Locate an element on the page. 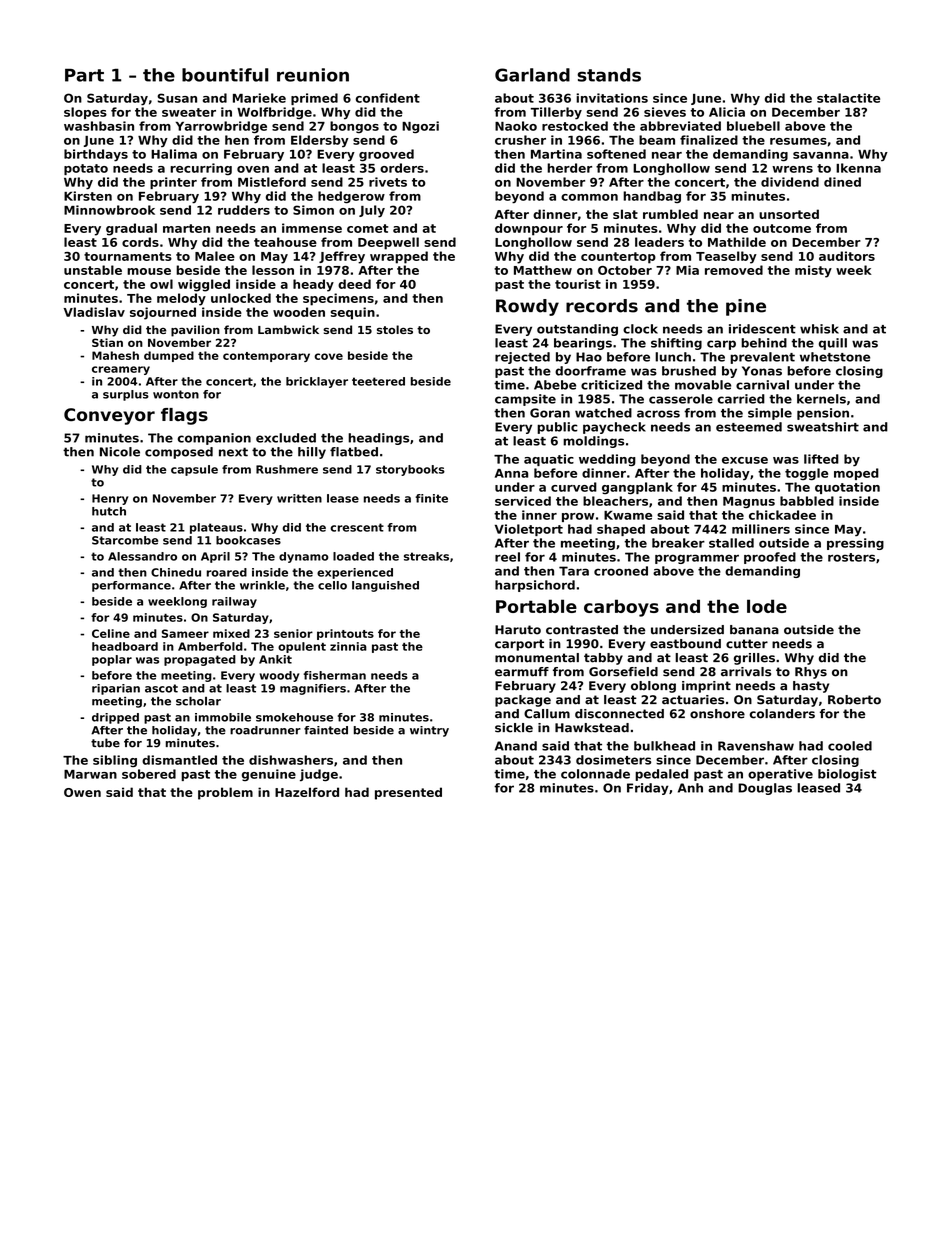  Hazelford is located at coordinates (307, 792).
